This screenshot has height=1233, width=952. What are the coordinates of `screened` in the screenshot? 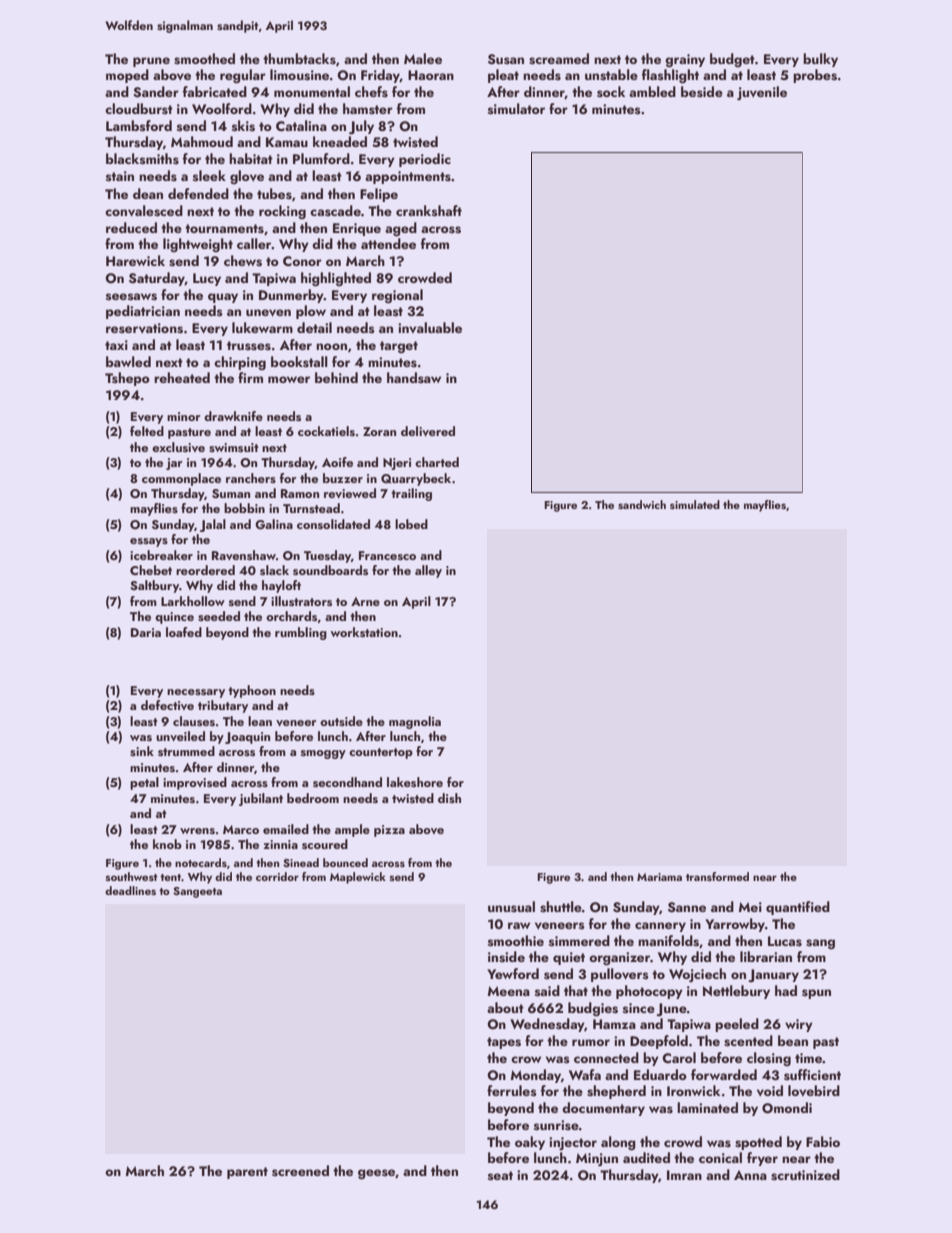 It's located at (300, 1171).
